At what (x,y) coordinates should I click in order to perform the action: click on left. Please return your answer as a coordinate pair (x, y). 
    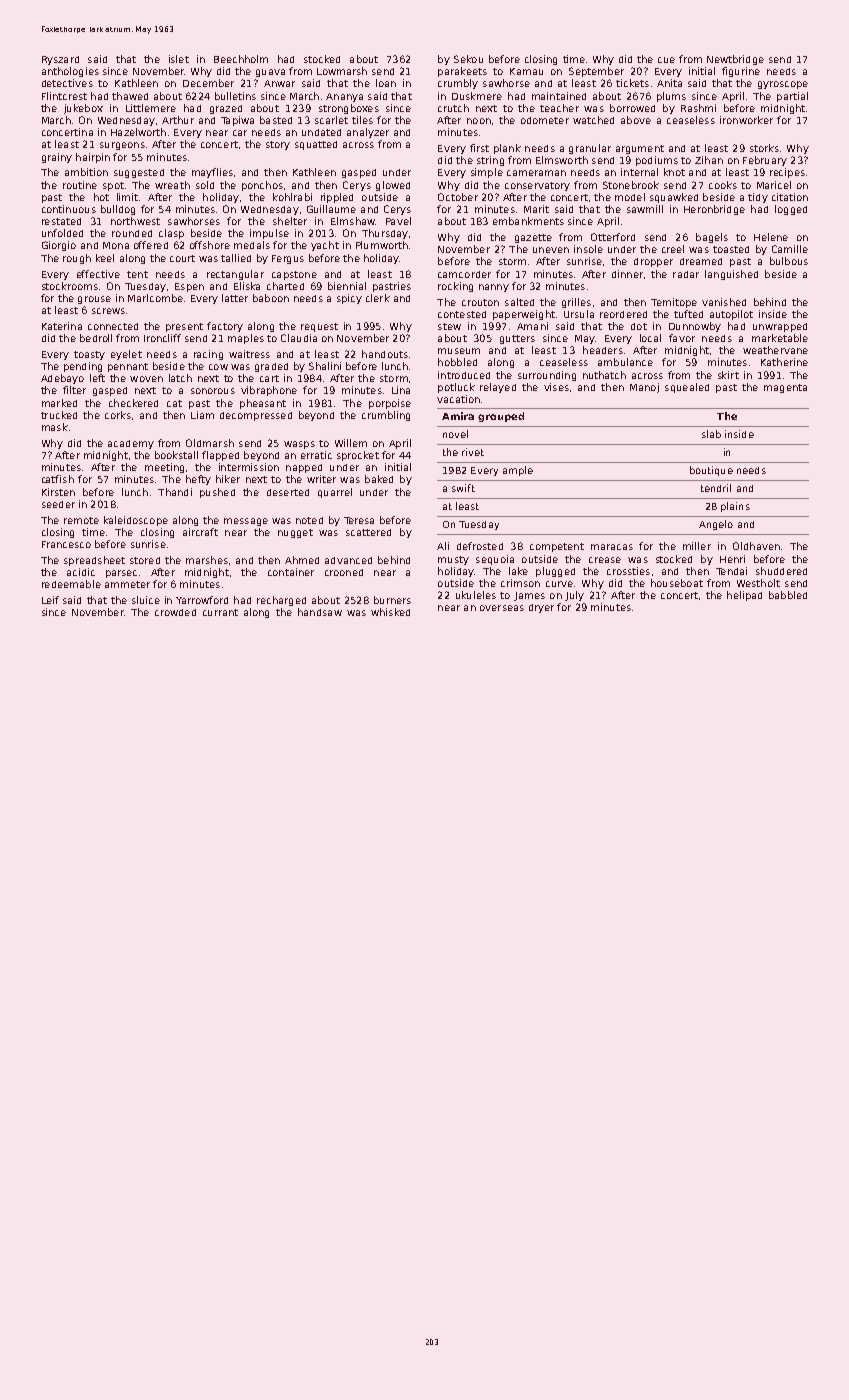
    Looking at the image, I should click on (97, 378).
